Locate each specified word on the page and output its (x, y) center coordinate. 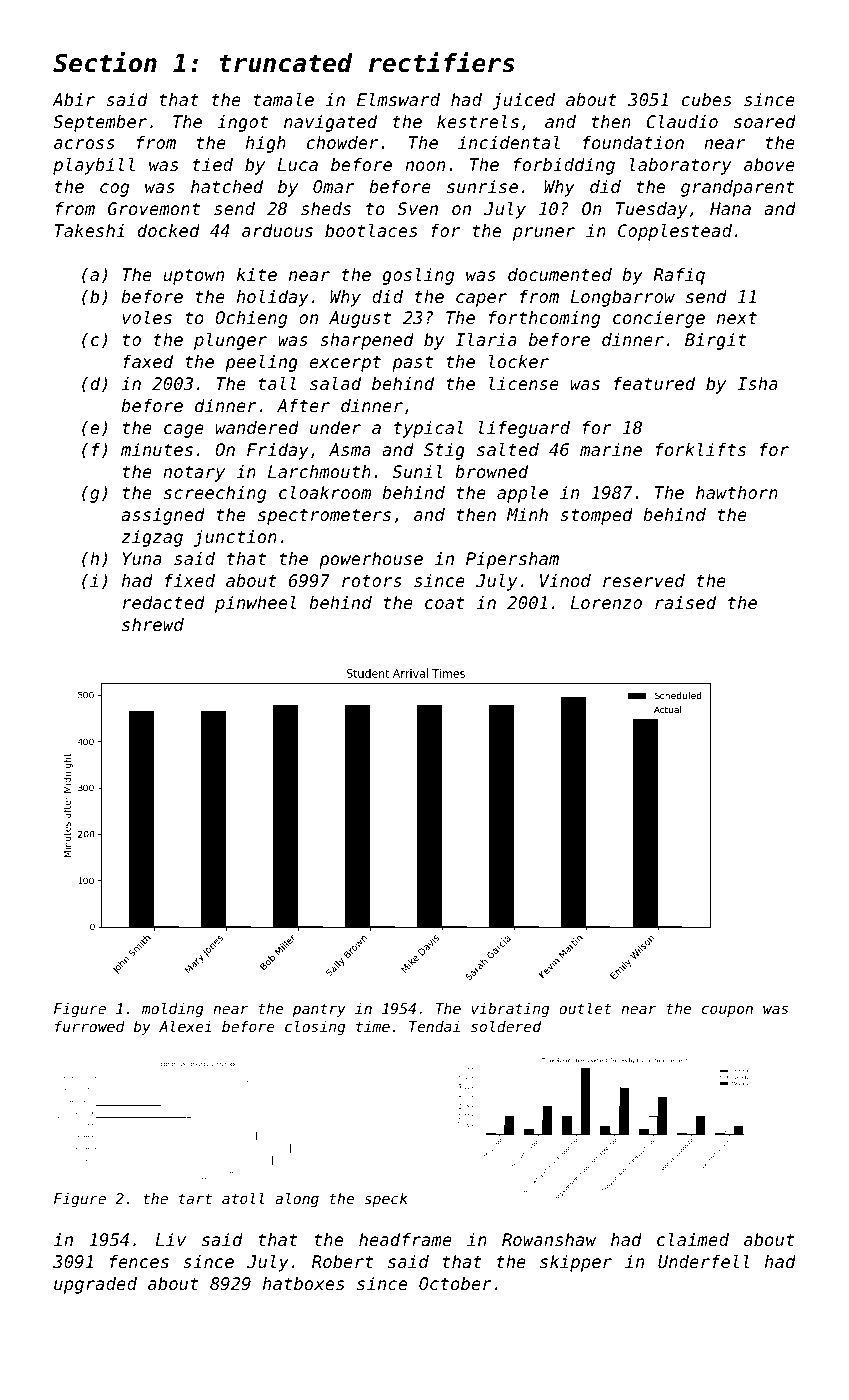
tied (213, 164)
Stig (444, 451)
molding (173, 1009)
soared (765, 121)
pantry (319, 1010)
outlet (585, 1008)
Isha (757, 383)
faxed (148, 361)
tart (195, 1198)
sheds (326, 208)
